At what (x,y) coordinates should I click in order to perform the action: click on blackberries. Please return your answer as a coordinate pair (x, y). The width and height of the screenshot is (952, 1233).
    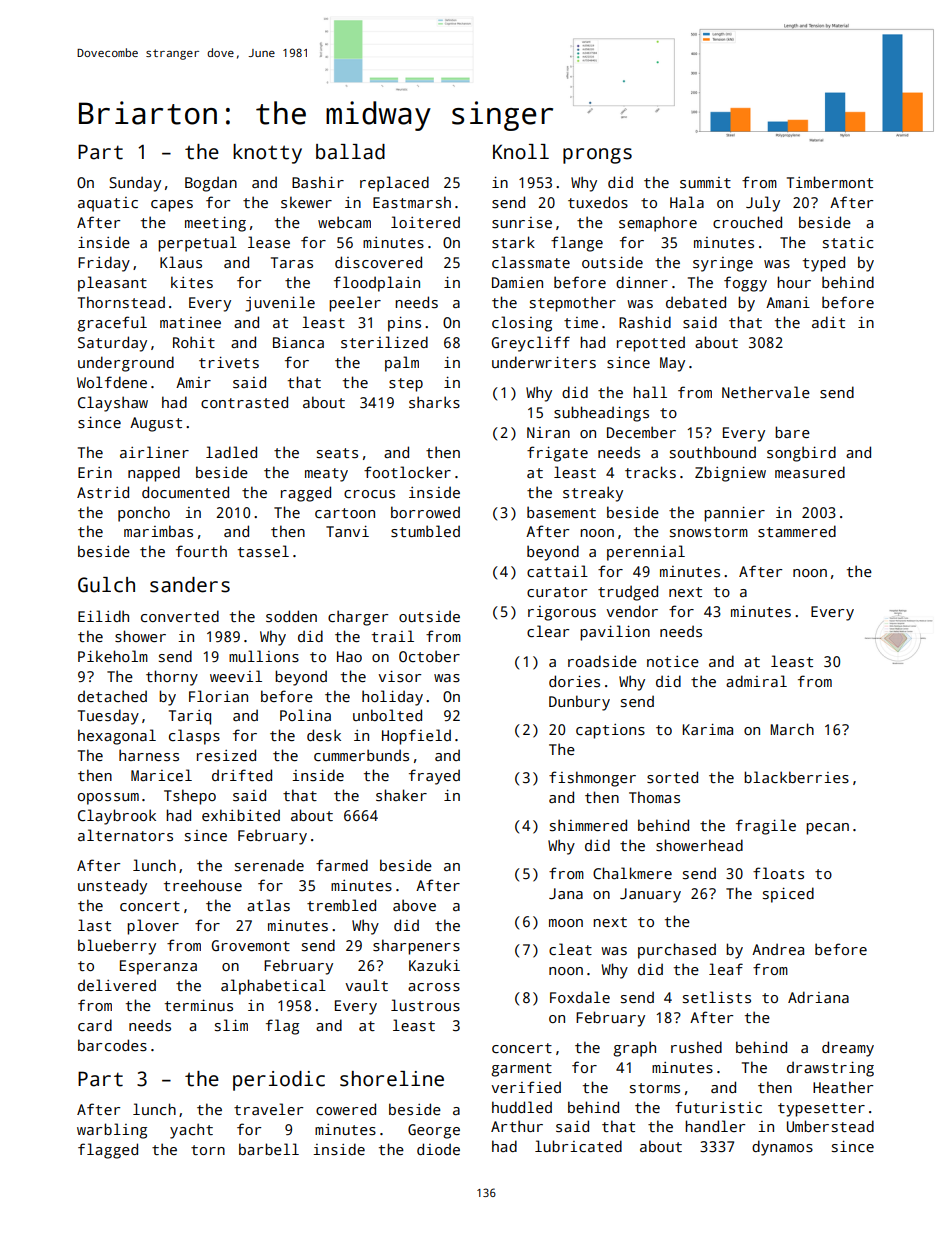
    Looking at the image, I should click on (796, 777).
